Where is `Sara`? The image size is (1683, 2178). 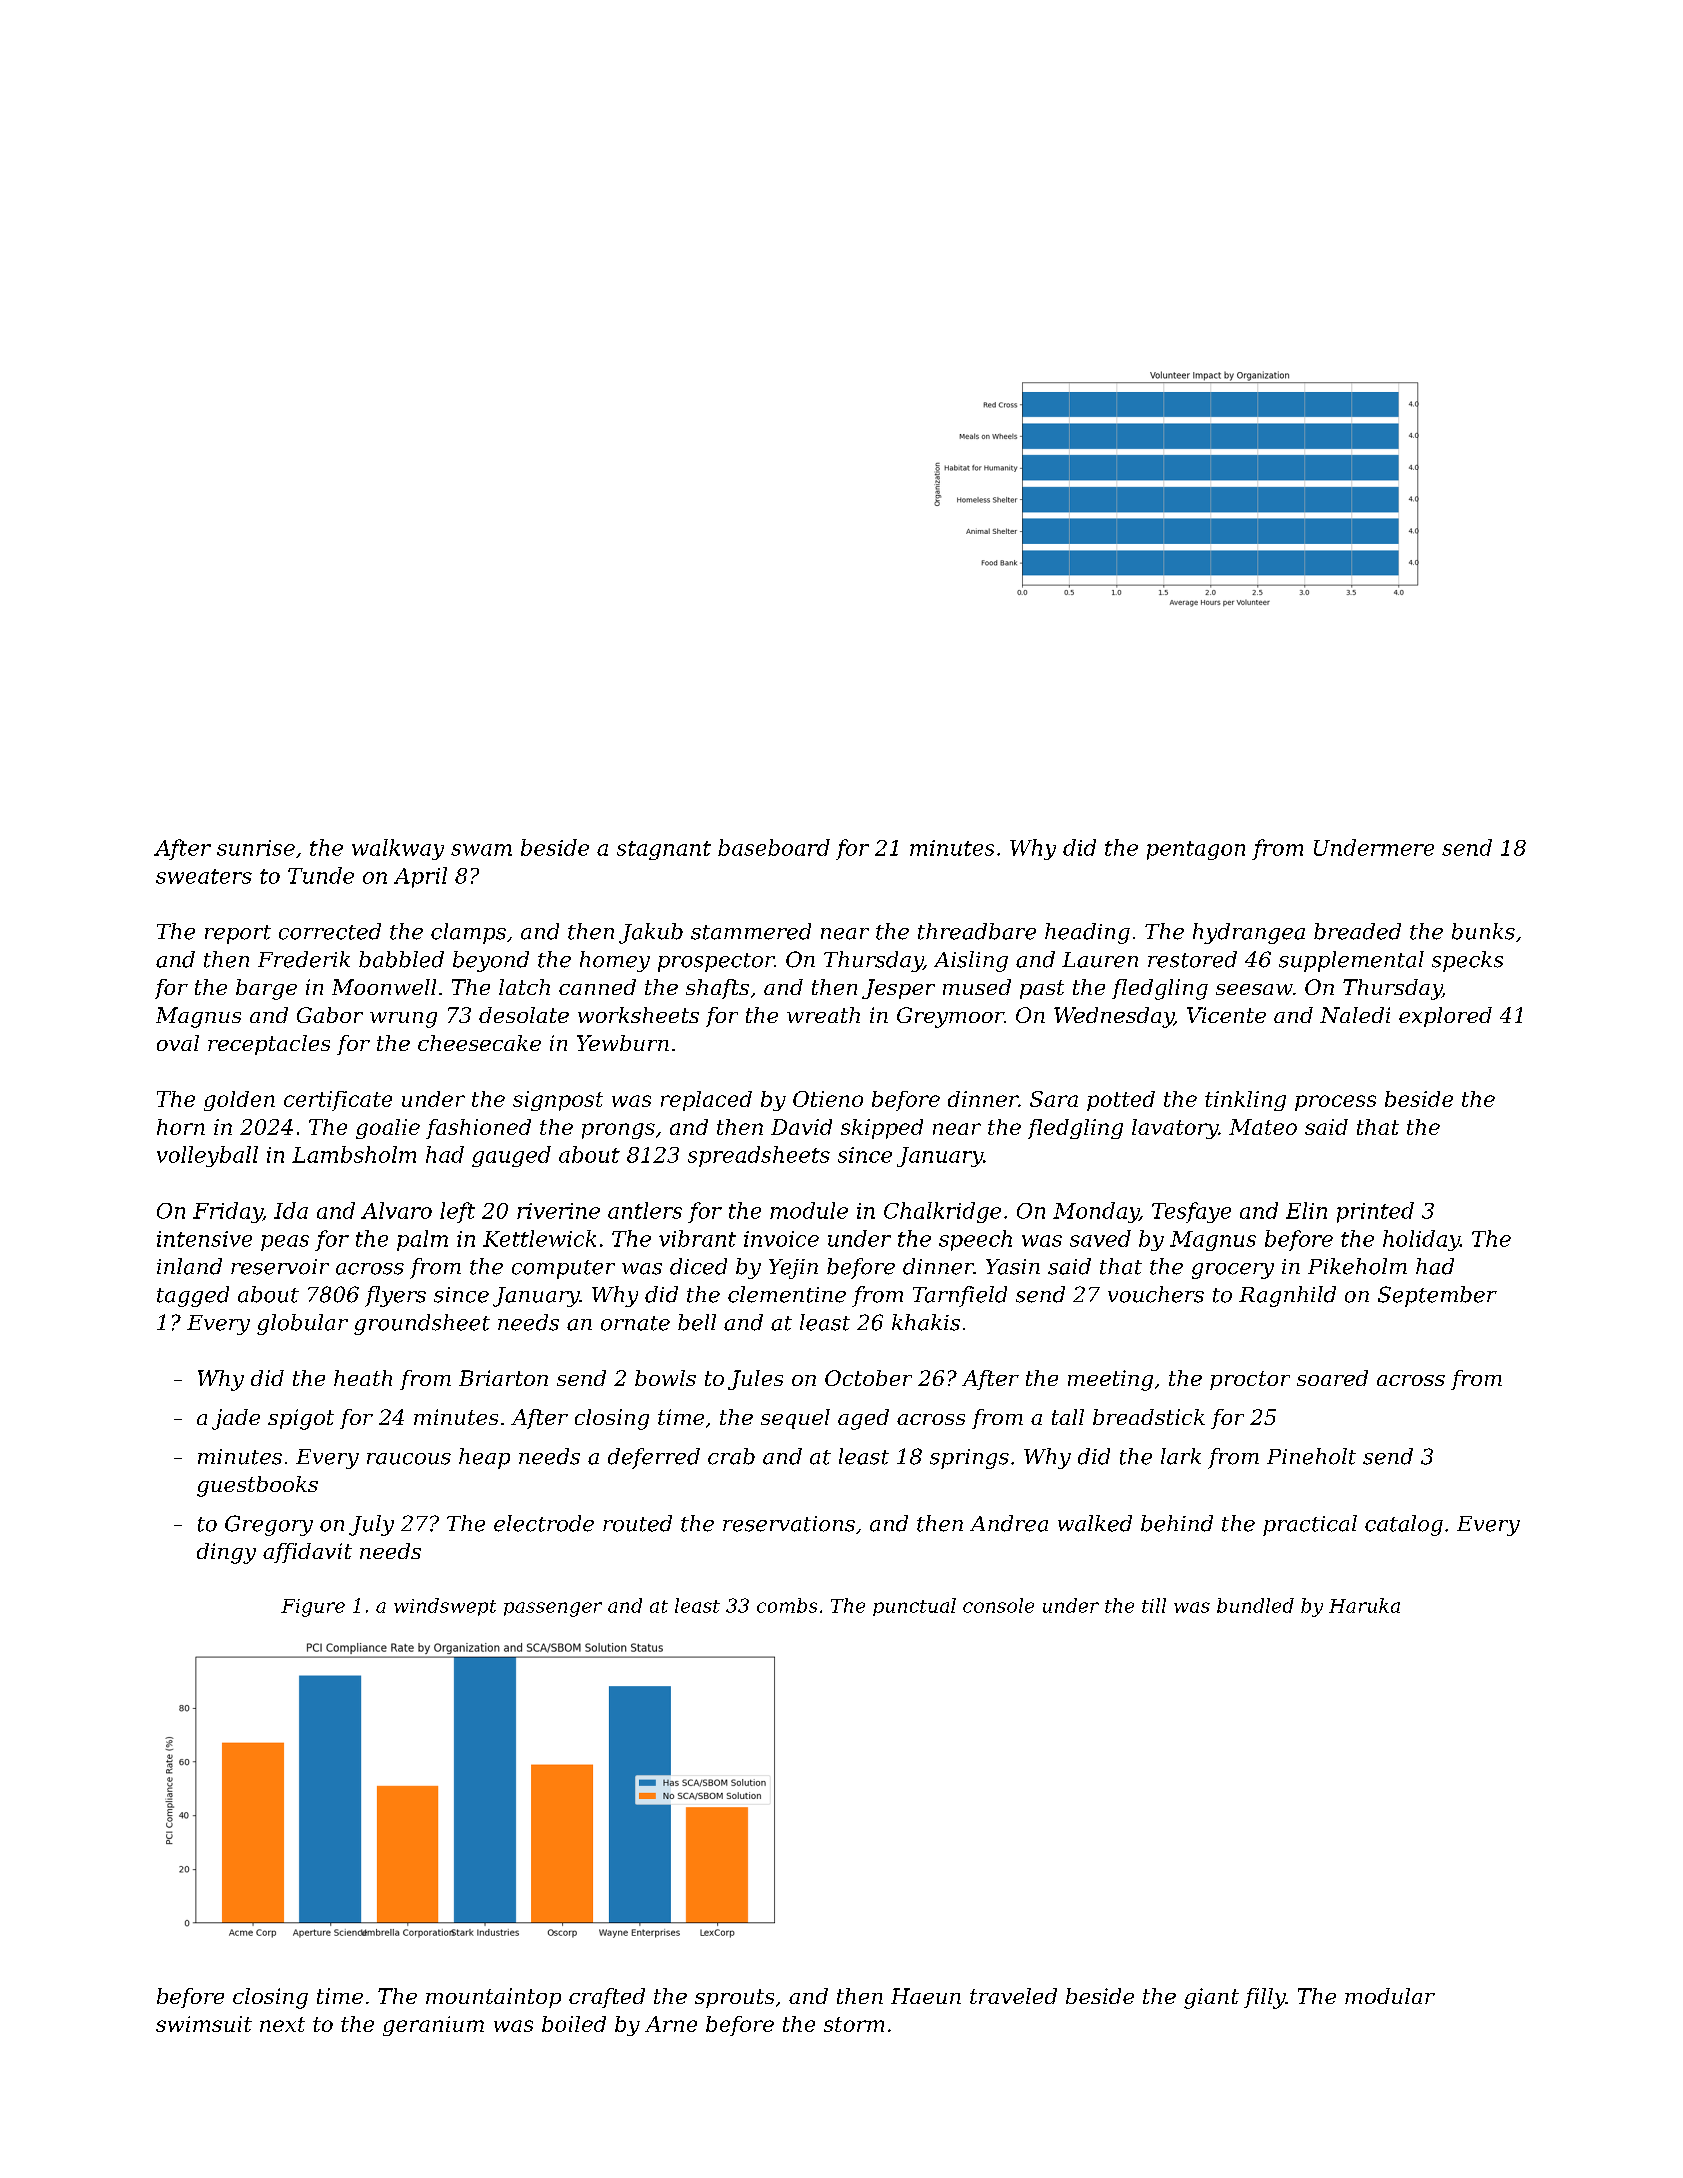
Sara is located at coordinates (1054, 1099).
